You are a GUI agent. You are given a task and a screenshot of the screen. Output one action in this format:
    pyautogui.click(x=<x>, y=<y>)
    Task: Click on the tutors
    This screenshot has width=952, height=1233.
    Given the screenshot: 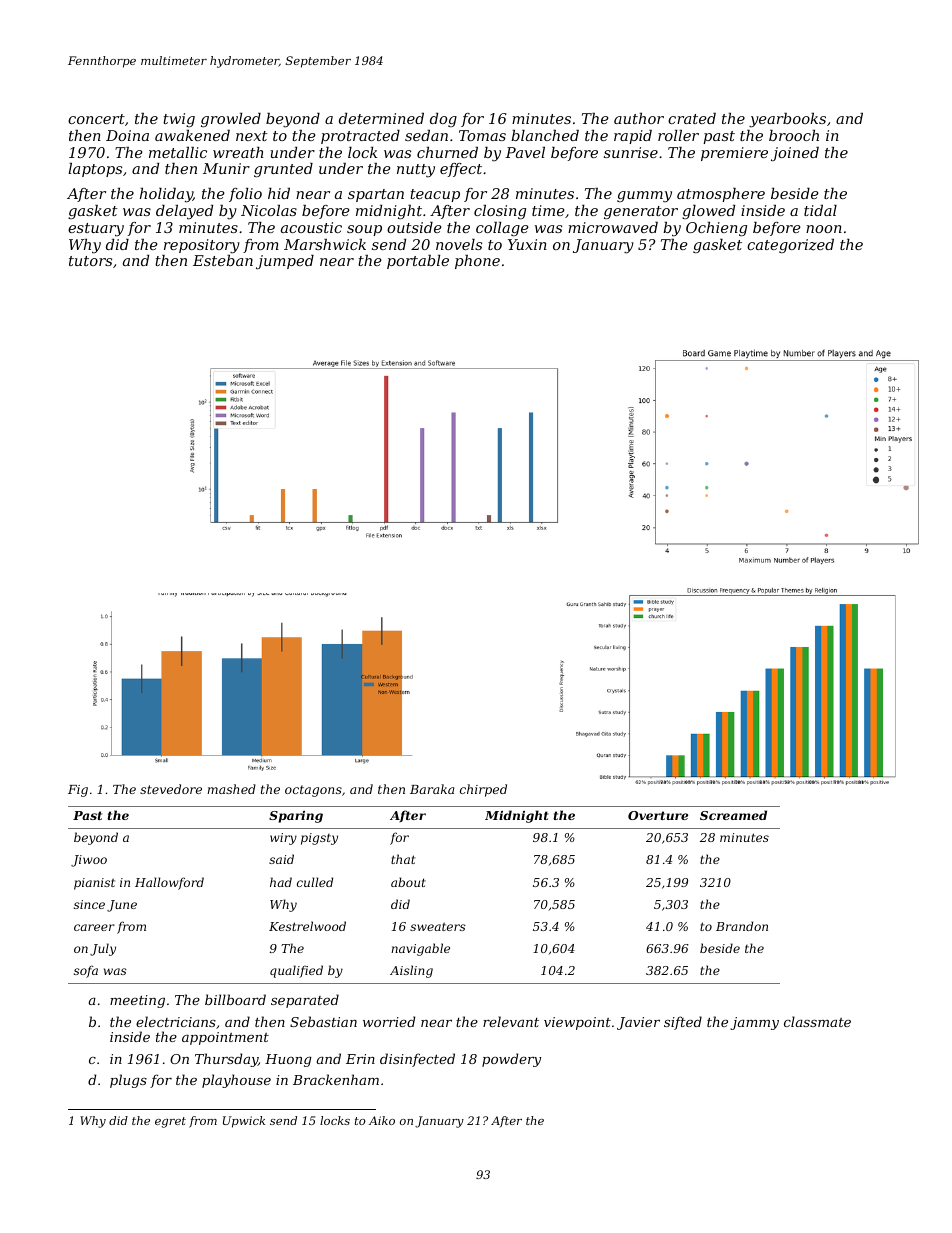 What is the action you would take?
    pyautogui.click(x=90, y=261)
